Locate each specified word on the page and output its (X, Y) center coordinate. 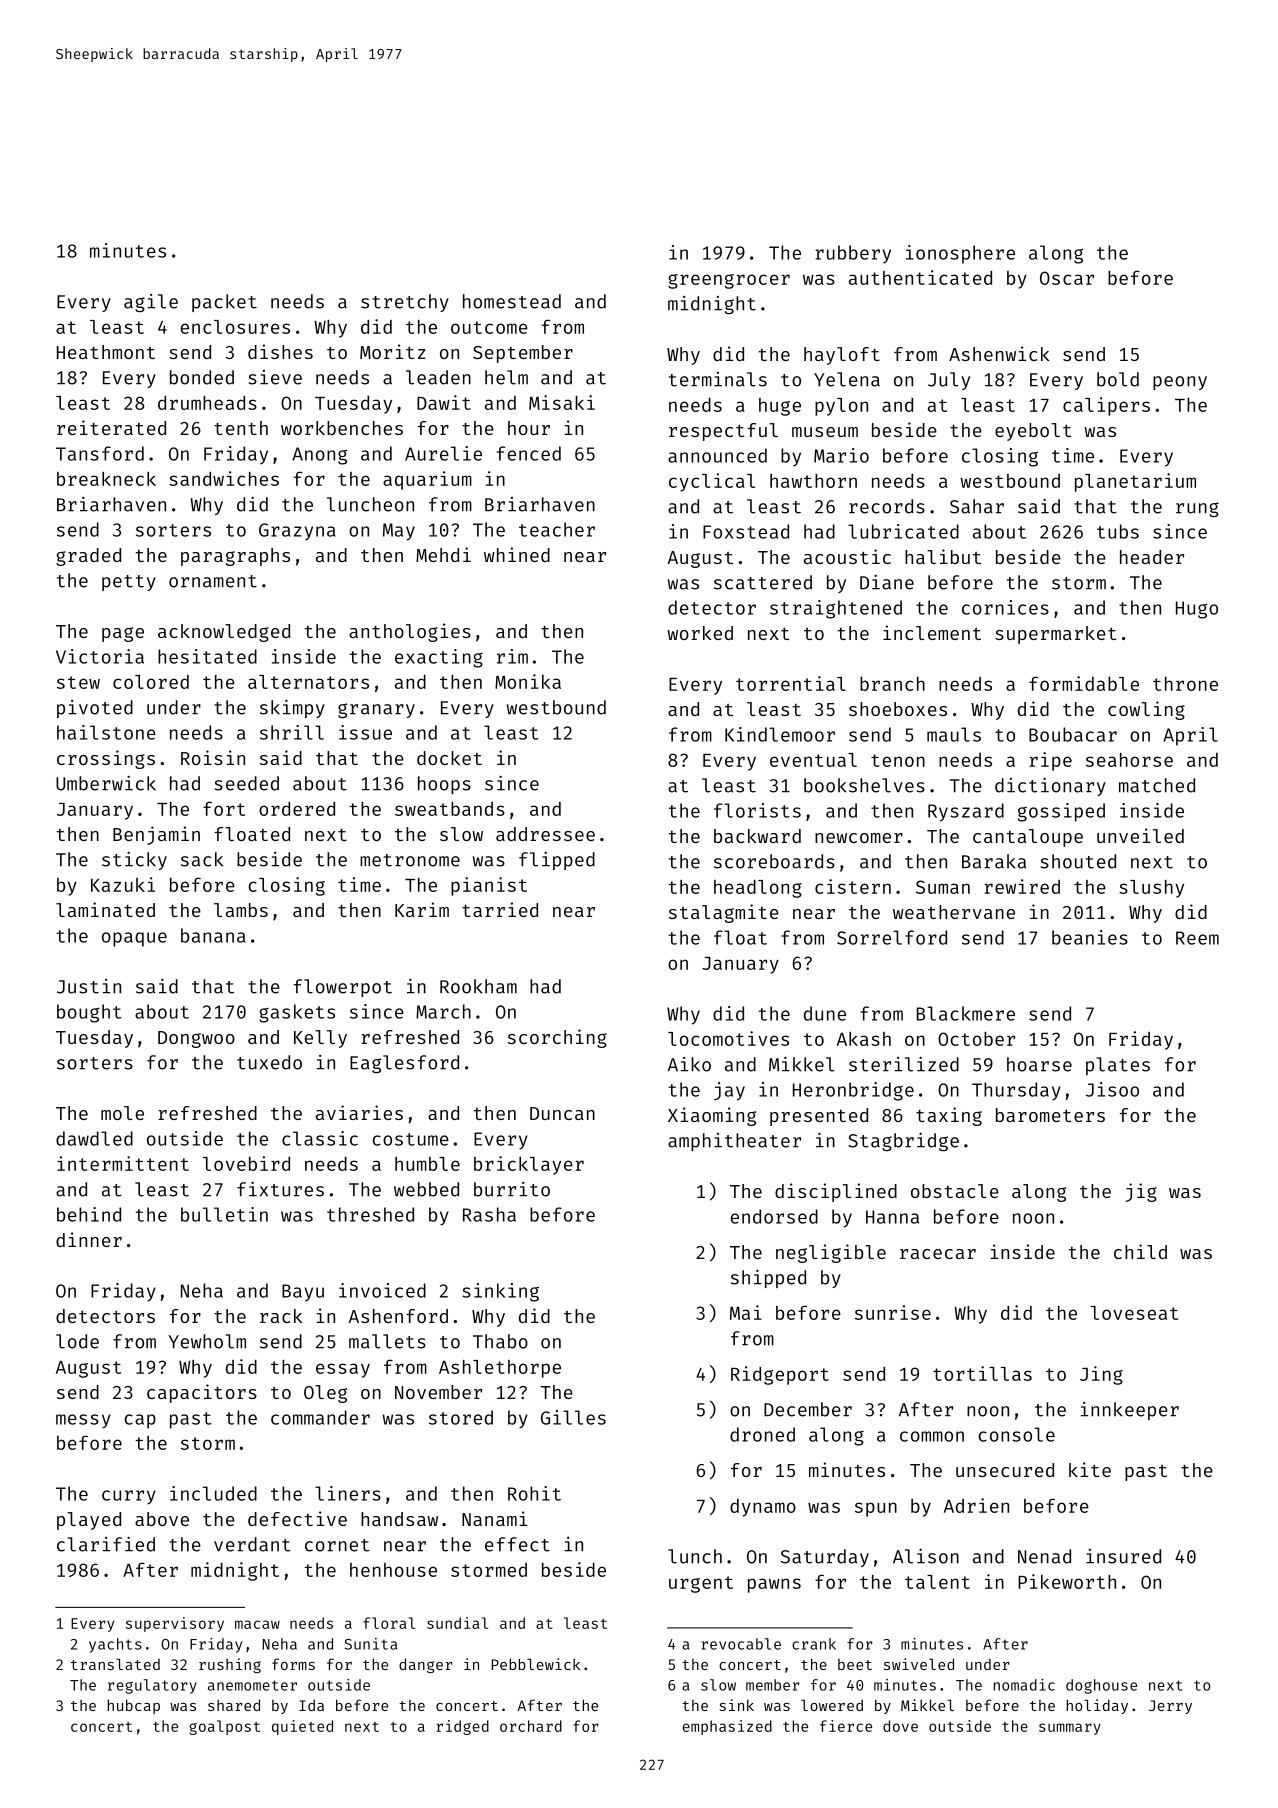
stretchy (405, 303)
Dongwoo (196, 1039)
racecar (938, 1254)
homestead (512, 301)
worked (700, 633)
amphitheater (734, 1142)
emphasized (727, 1727)
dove (900, 1726)
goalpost (224, 1727)
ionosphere (960, 254)
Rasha (489, 1214)
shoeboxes (898, 709)
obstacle (955, 1191)
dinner (89, 1239)
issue (365, 732)
